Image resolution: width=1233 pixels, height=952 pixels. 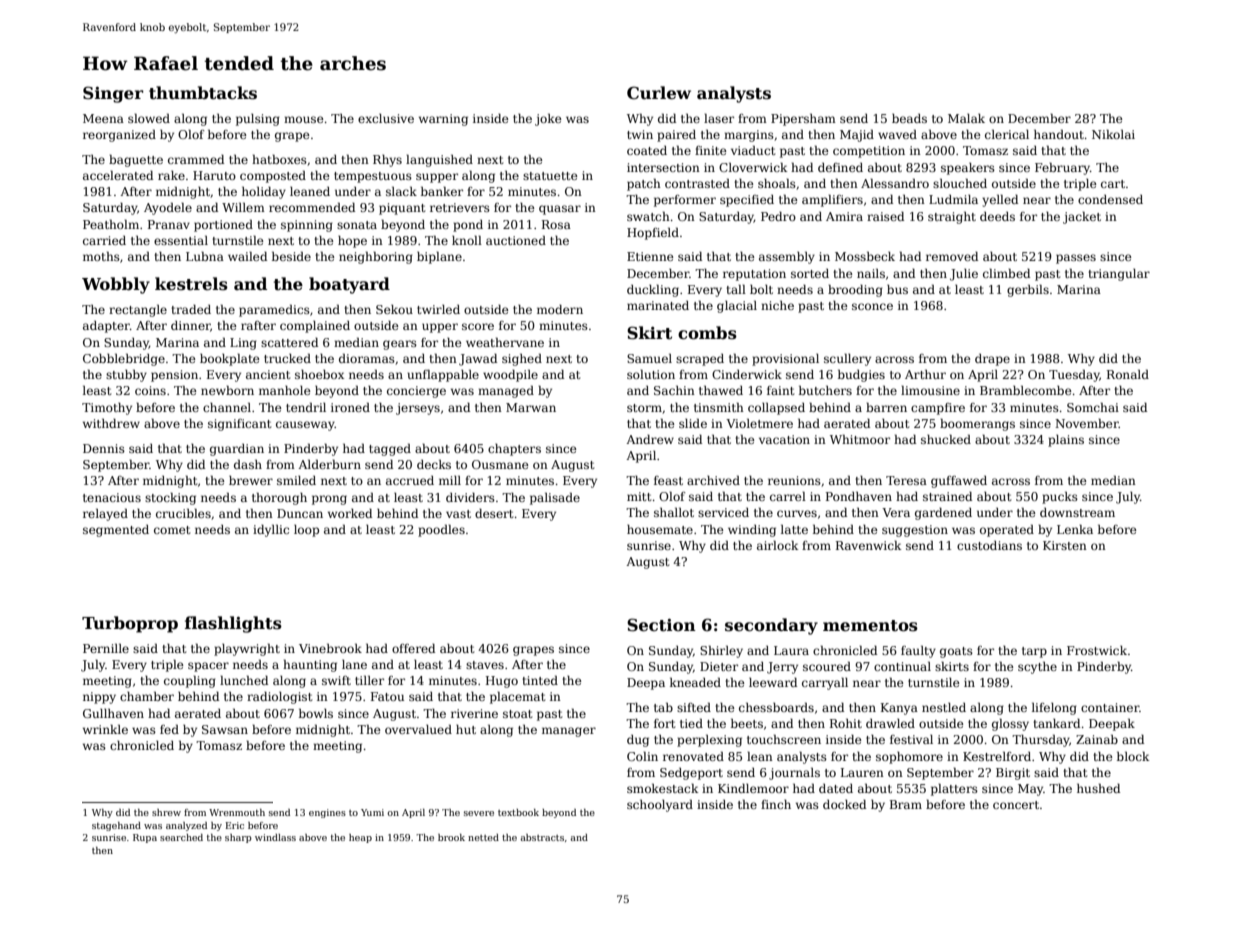 What do you see at coordinates (243, 207) in the image?
I see `Willem` at bounding box center [243, 207].
